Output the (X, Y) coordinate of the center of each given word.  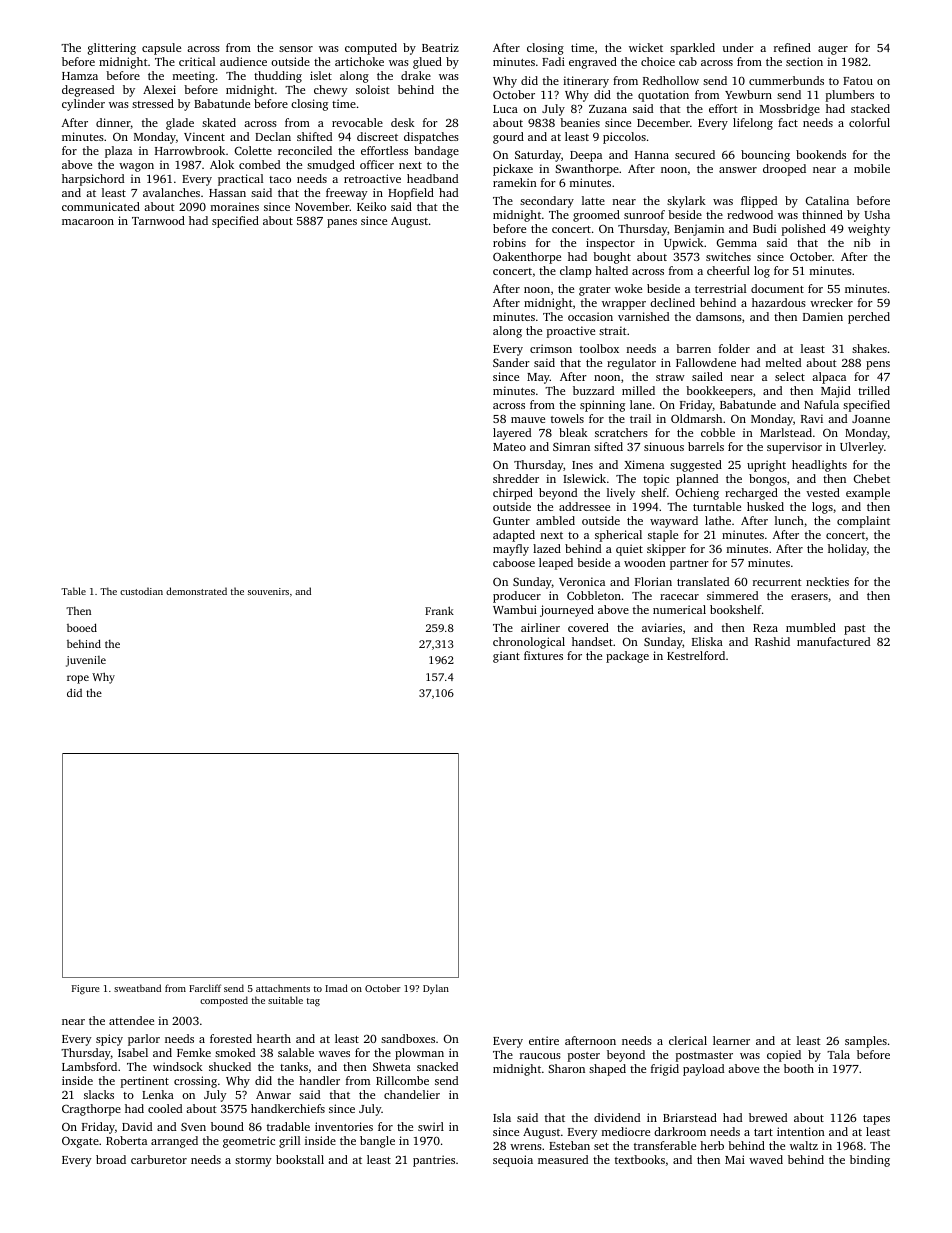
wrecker (831, 302)
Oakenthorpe (527, 258)
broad (111, 1159)
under (738, 47)
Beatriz (440, 47)
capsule (161, 49)
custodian (141, 591)
